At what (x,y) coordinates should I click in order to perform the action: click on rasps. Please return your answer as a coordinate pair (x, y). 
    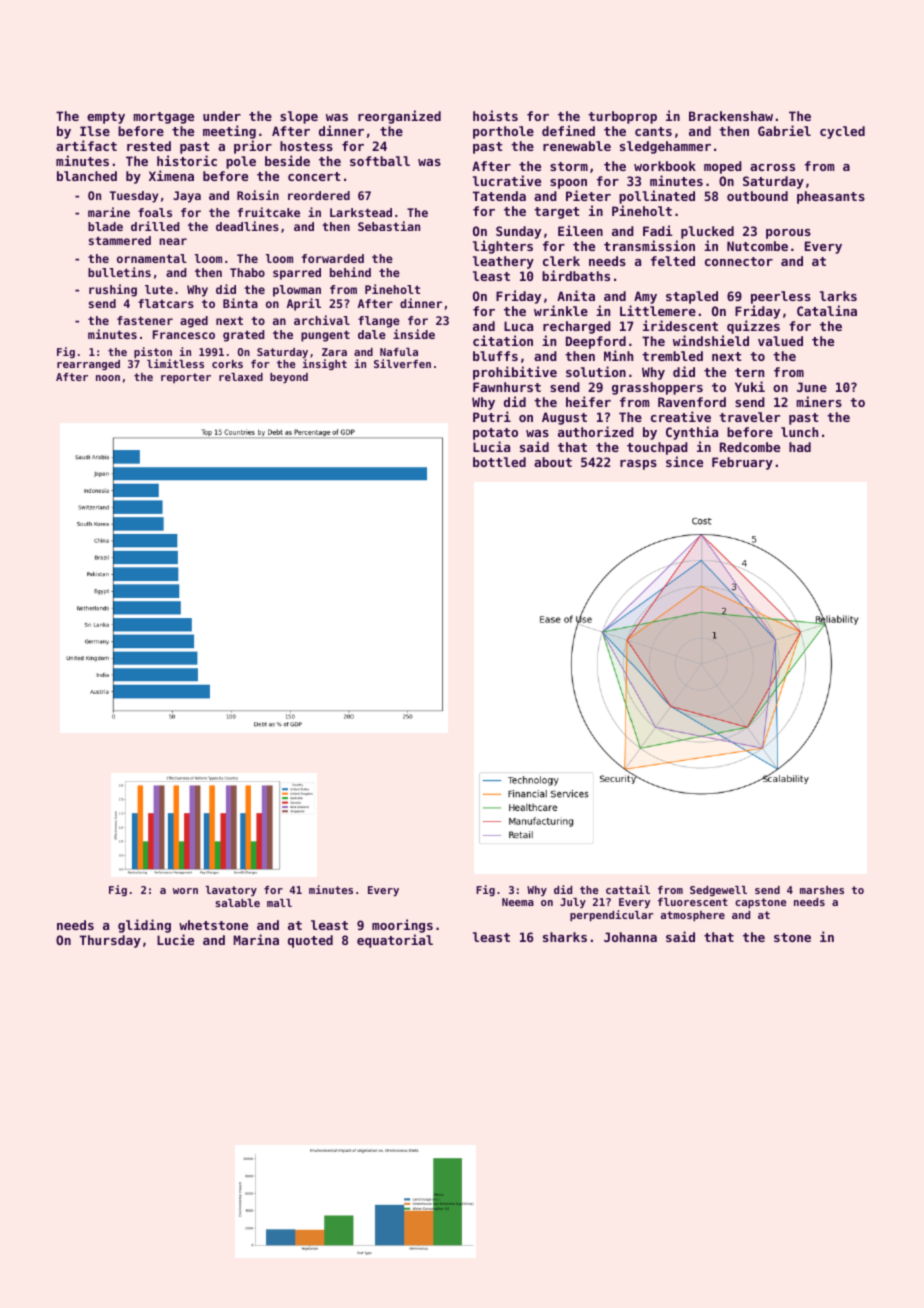
    Looking at the image, I should click on (638, 465).
